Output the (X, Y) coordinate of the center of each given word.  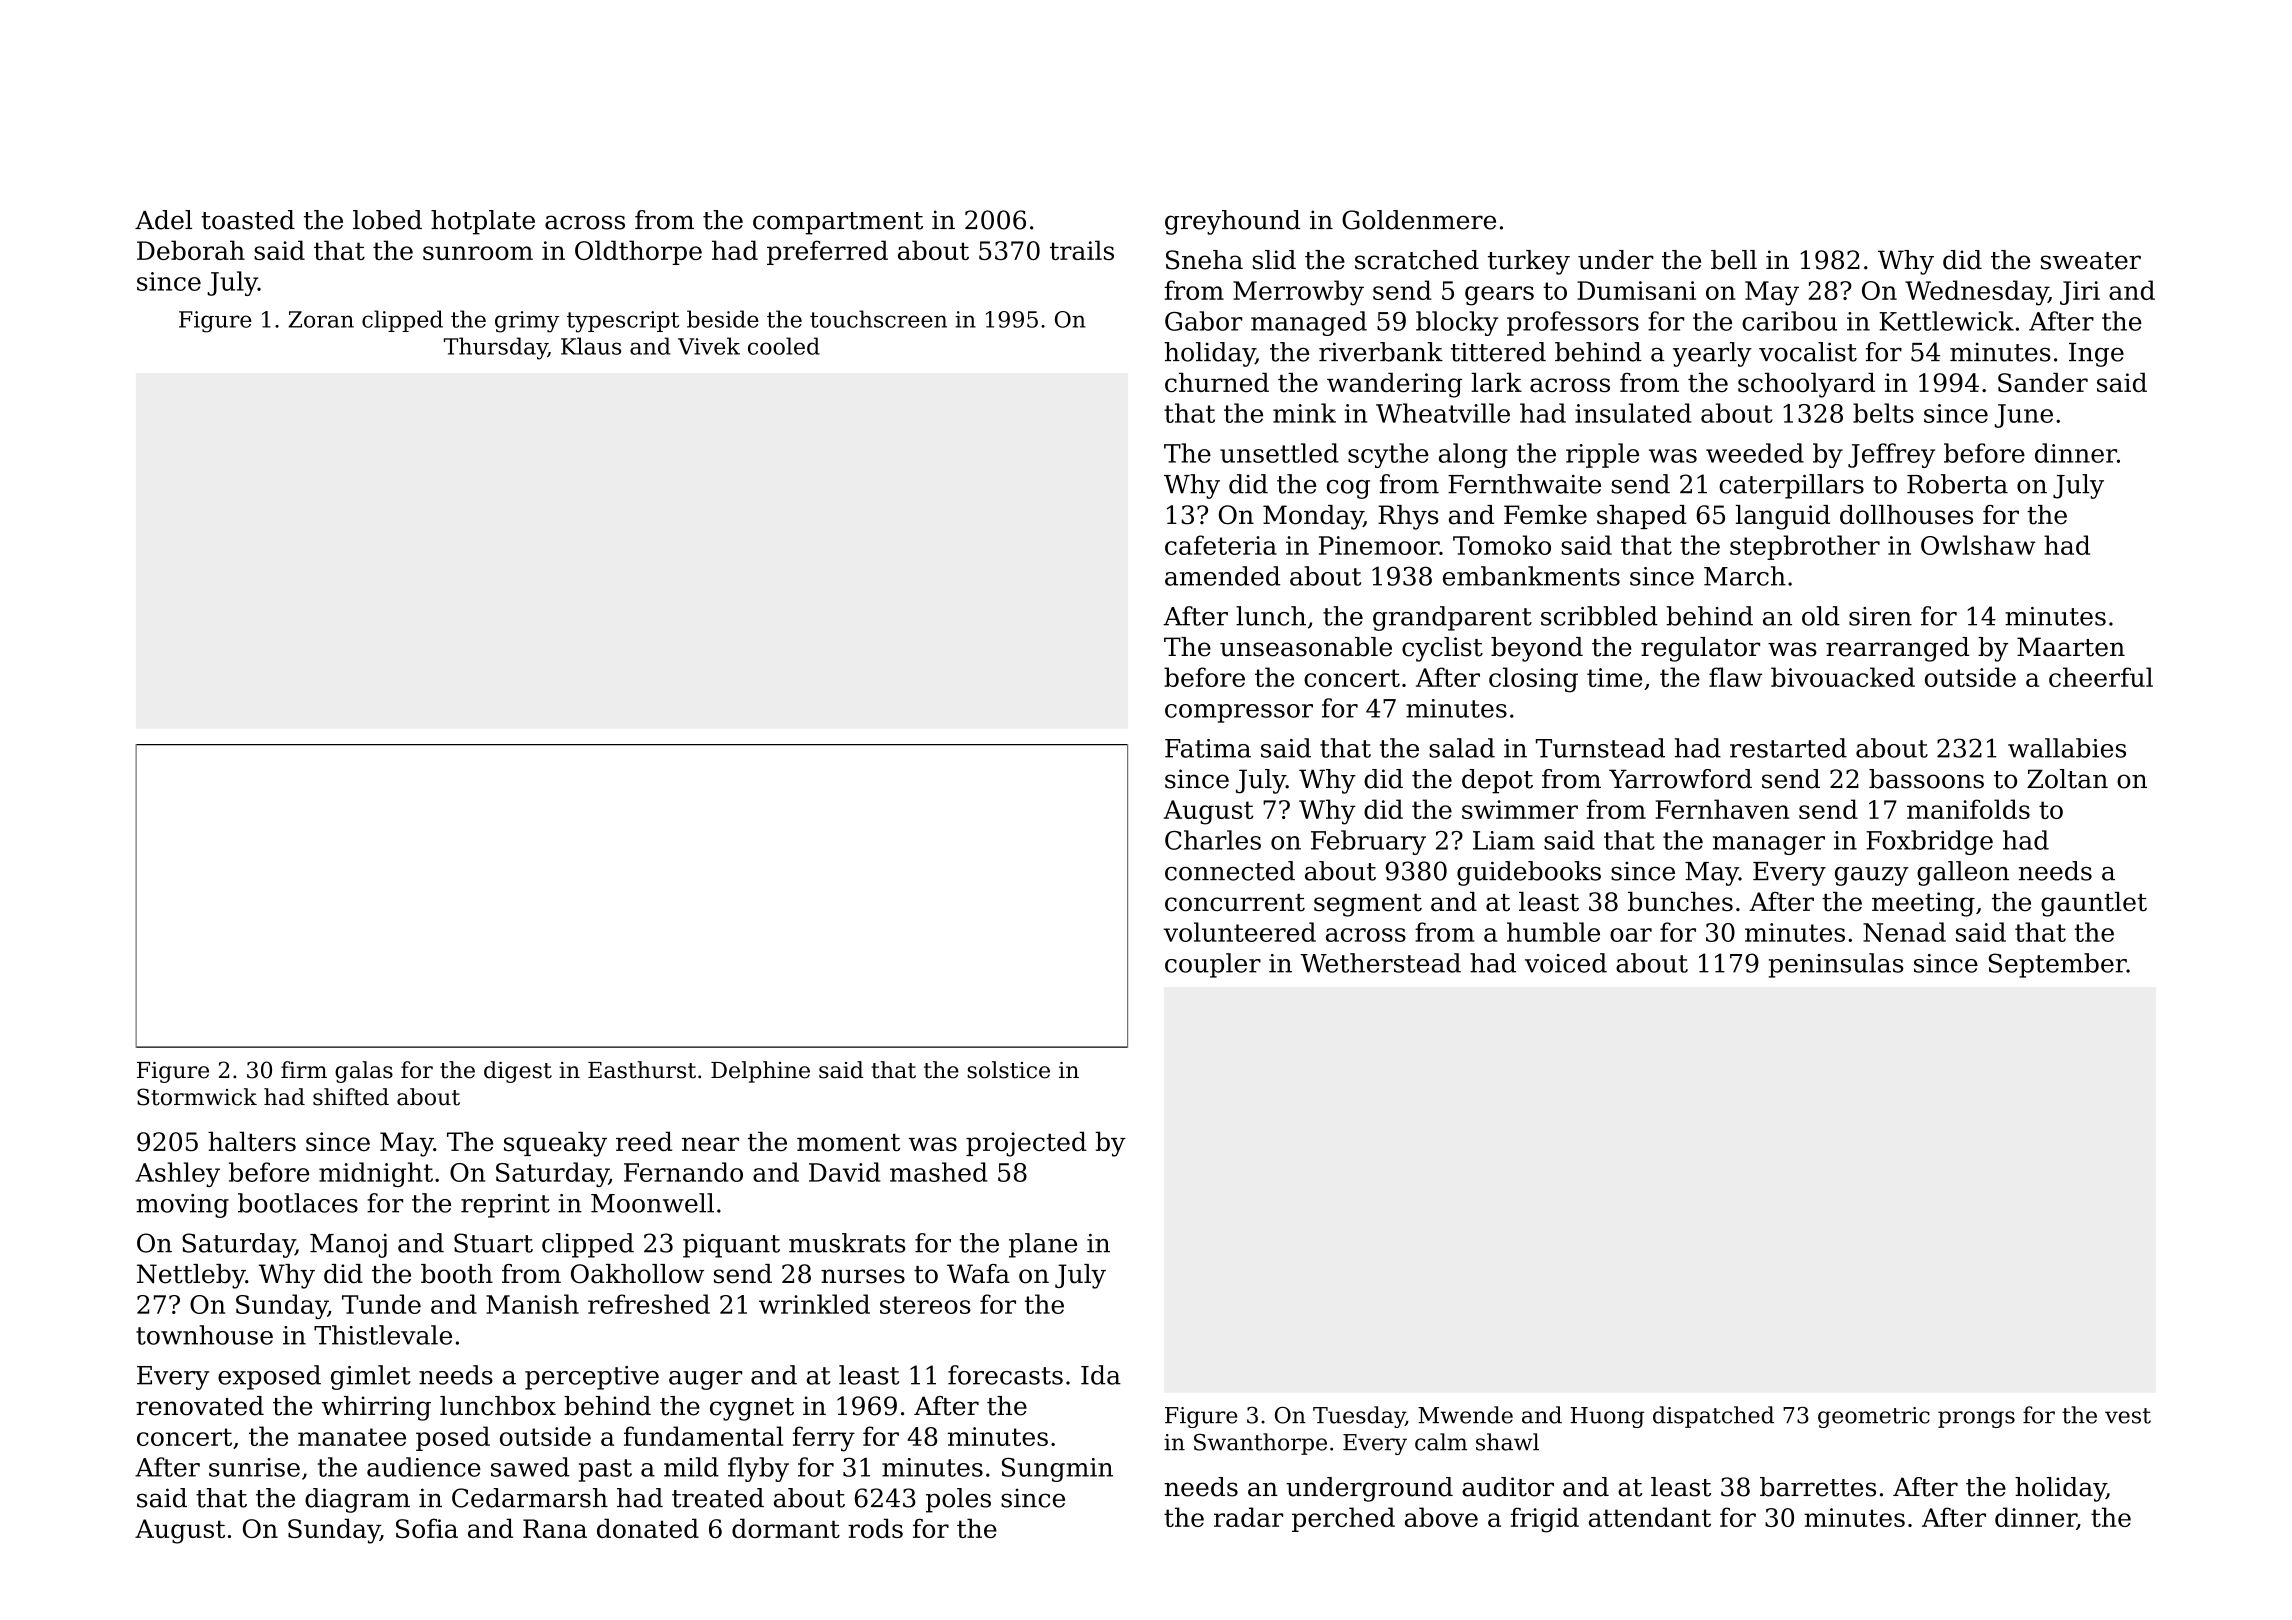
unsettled (1279, 453)
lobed (387, 220)
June (2024, 416)
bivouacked (1843, 677)
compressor (1239, 713)
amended (1222, 576)
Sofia (427, 1528)
